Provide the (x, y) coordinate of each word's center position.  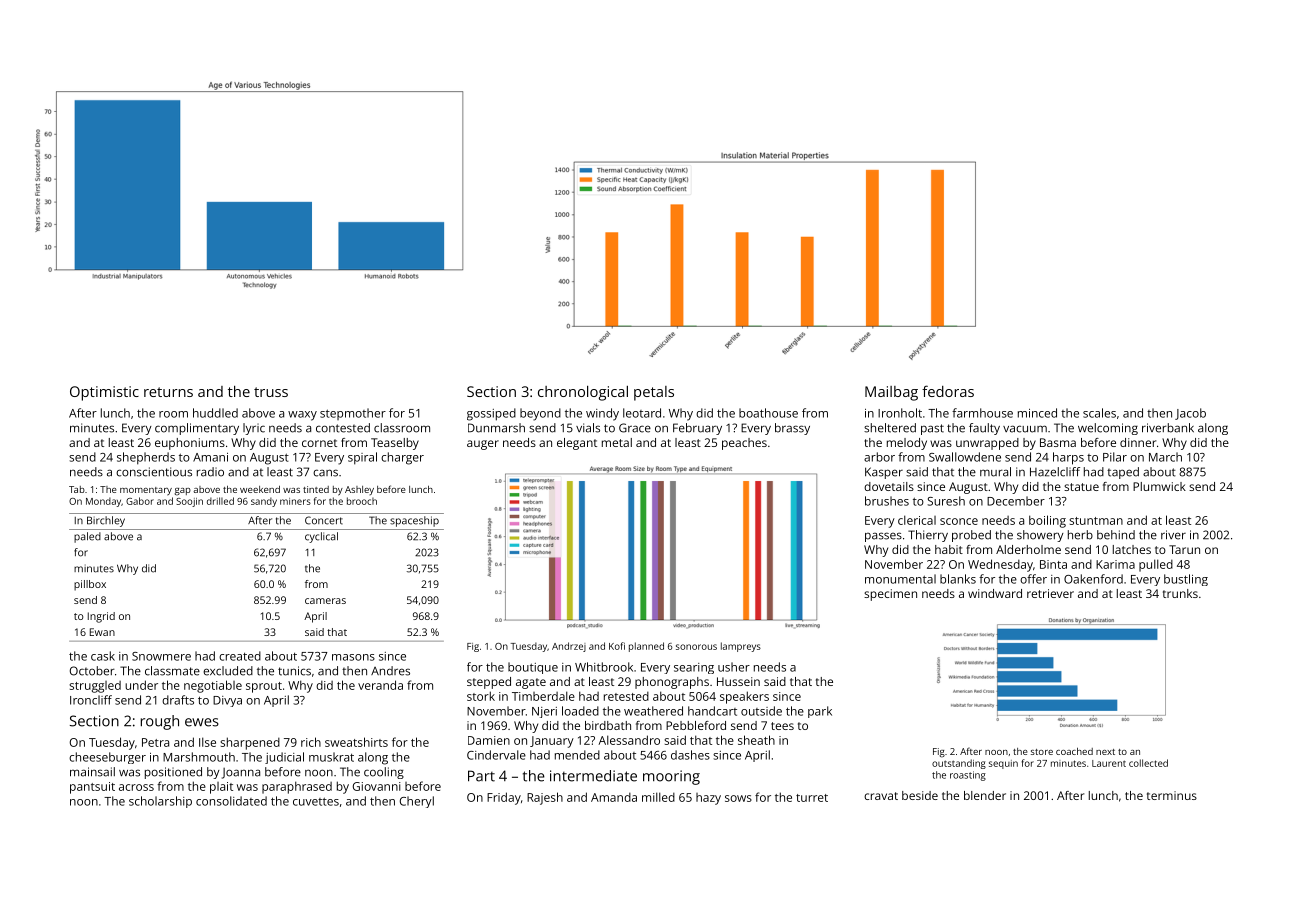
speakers (744, 697)
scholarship (160, 802)
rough (160, 722)
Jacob (1190, 414)
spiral (362, 458)
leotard (642, 413)
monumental (900, 579)
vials (588, 428)
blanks (958, 579)
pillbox (90, 585)
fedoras (948, 391)
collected (1148, 763)
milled (658, 797)
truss (271, 392)
